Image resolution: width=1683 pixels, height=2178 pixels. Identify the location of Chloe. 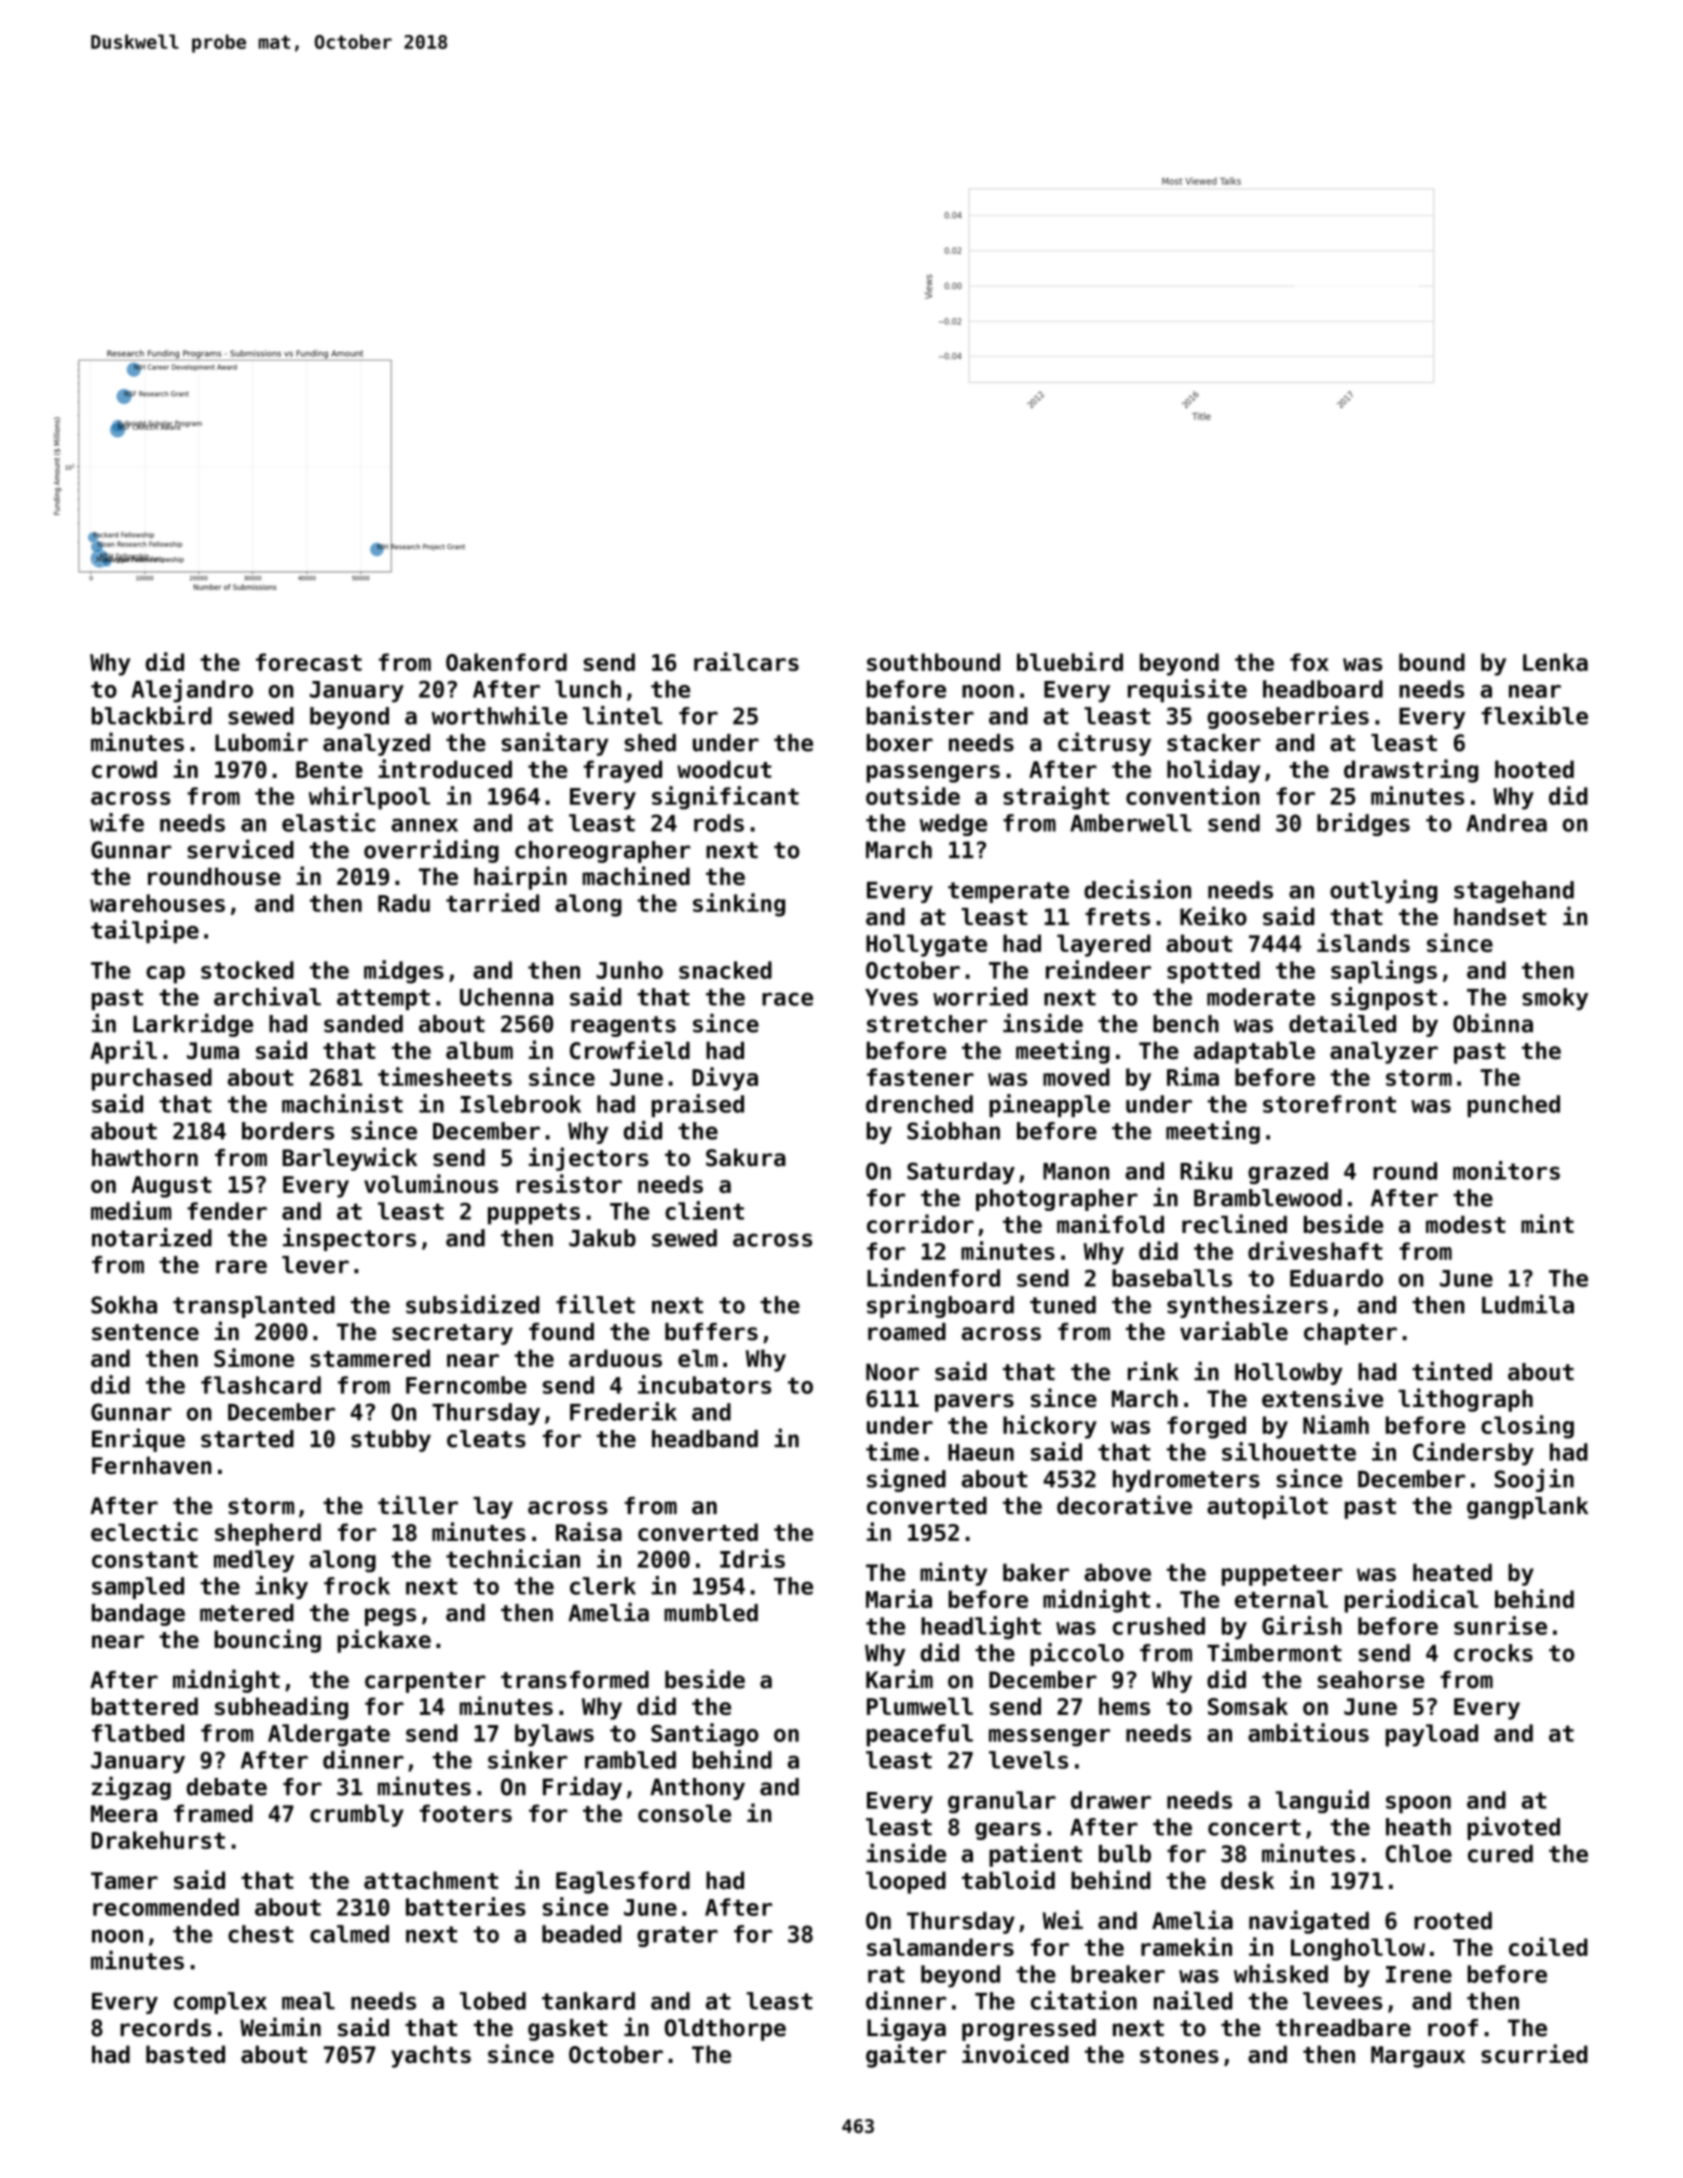
(1419, 1854).
